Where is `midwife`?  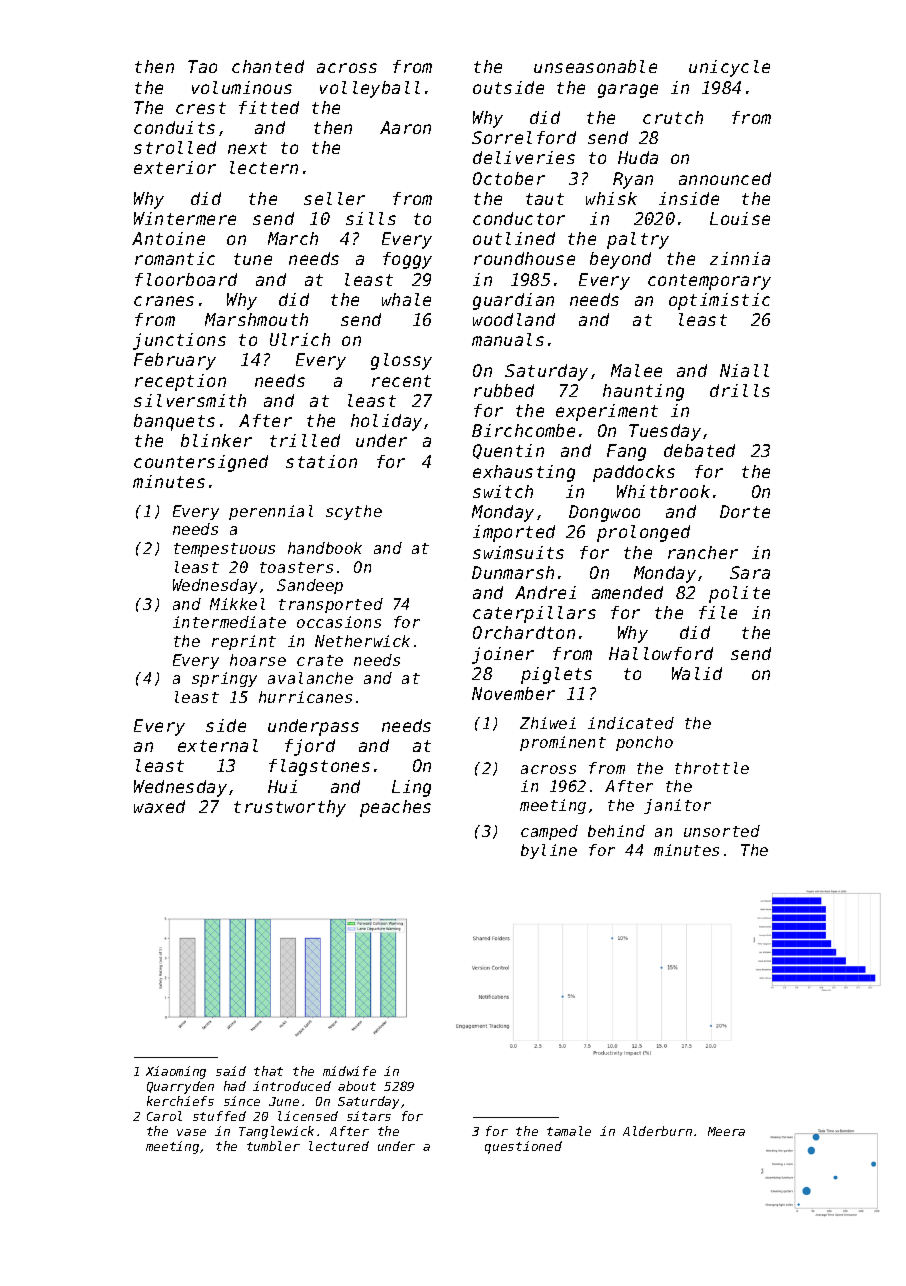 midwife is located at coordinates (349, 1071).
